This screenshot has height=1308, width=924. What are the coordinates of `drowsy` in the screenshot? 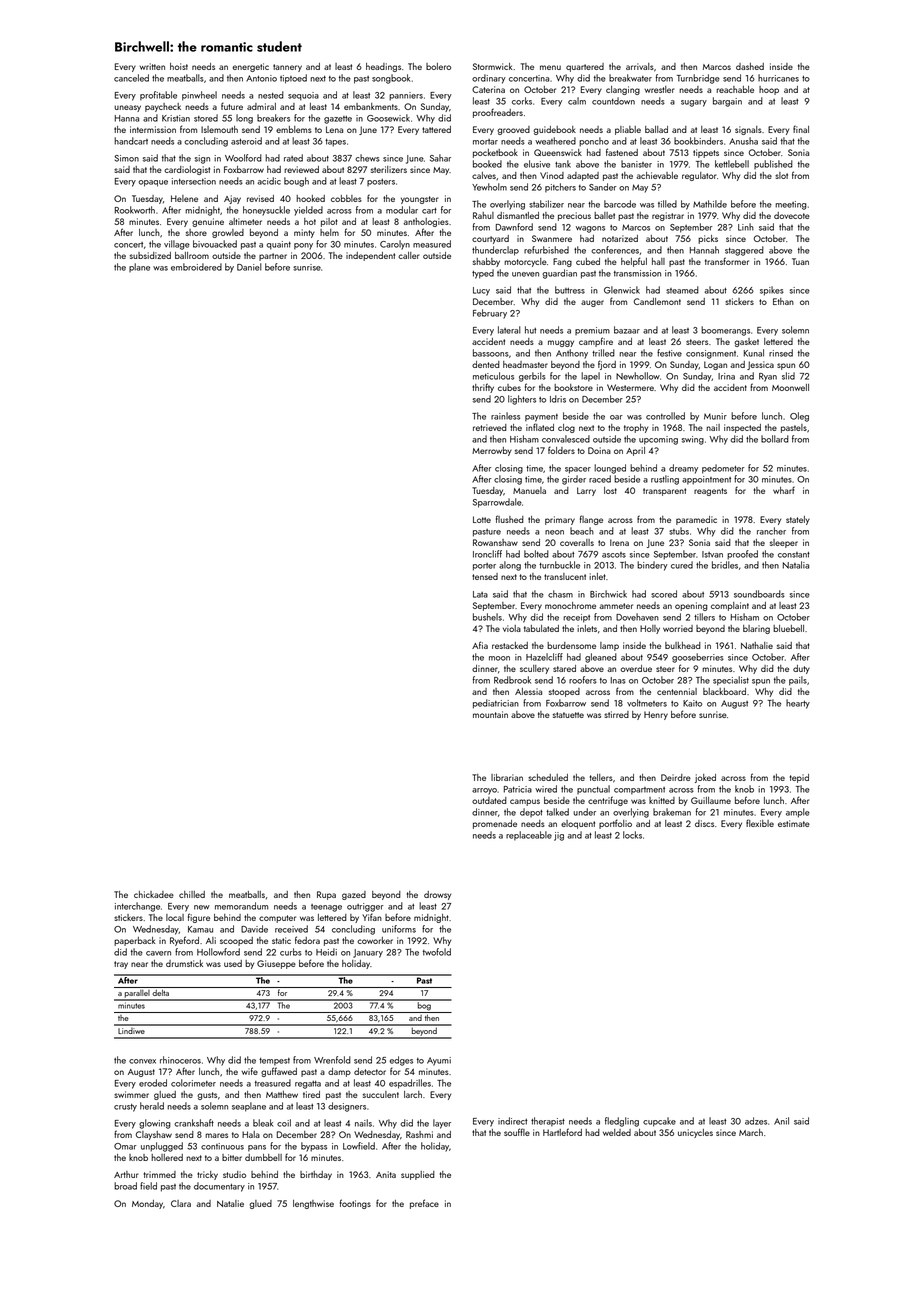 It's located at (437, 895).
